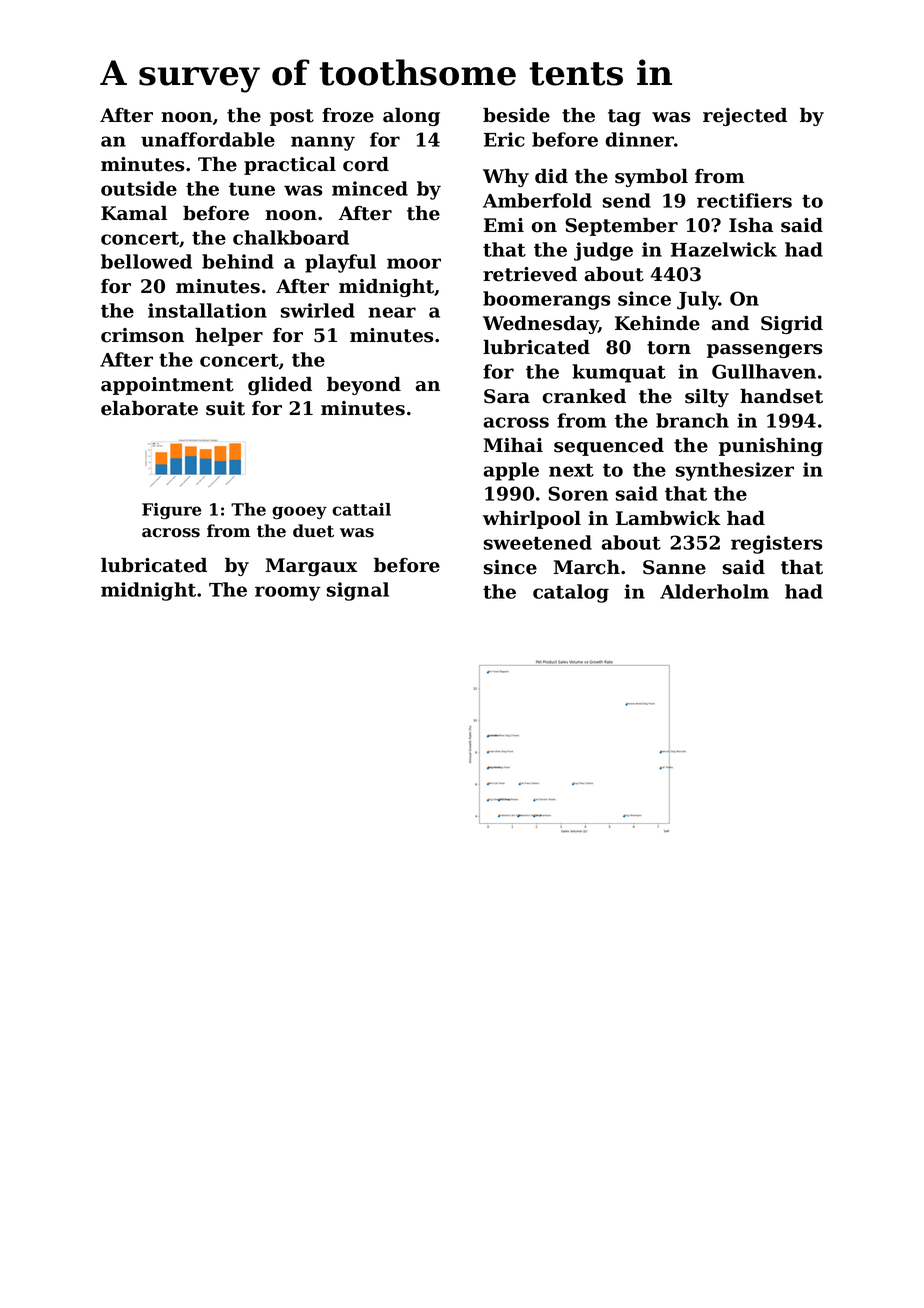  Describe the element at coordinates (146, 261) in the screenshot. I see `bellowed` at that location.
